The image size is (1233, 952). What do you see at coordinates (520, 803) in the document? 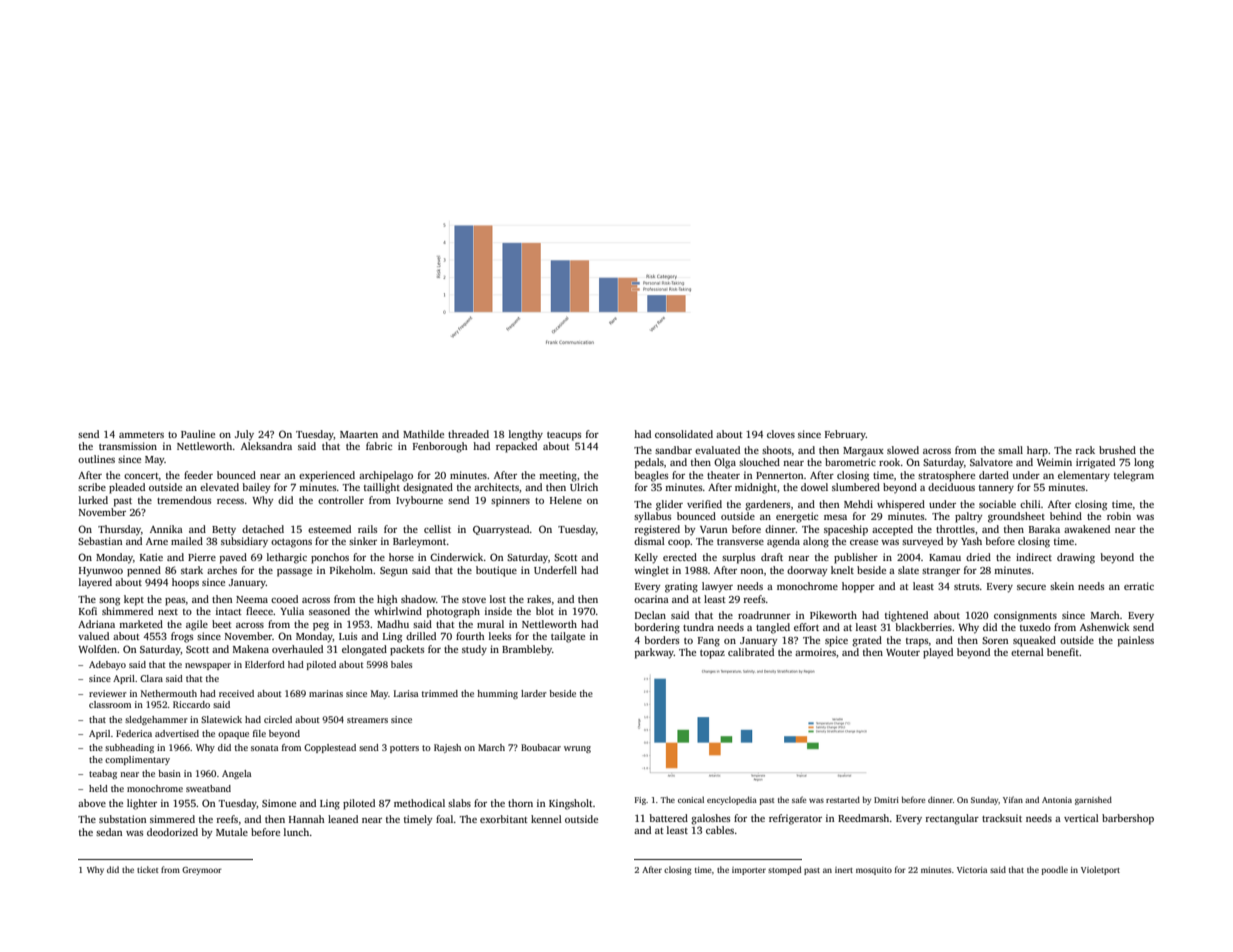
I see `thorn` at bounding box center [520, 803].
